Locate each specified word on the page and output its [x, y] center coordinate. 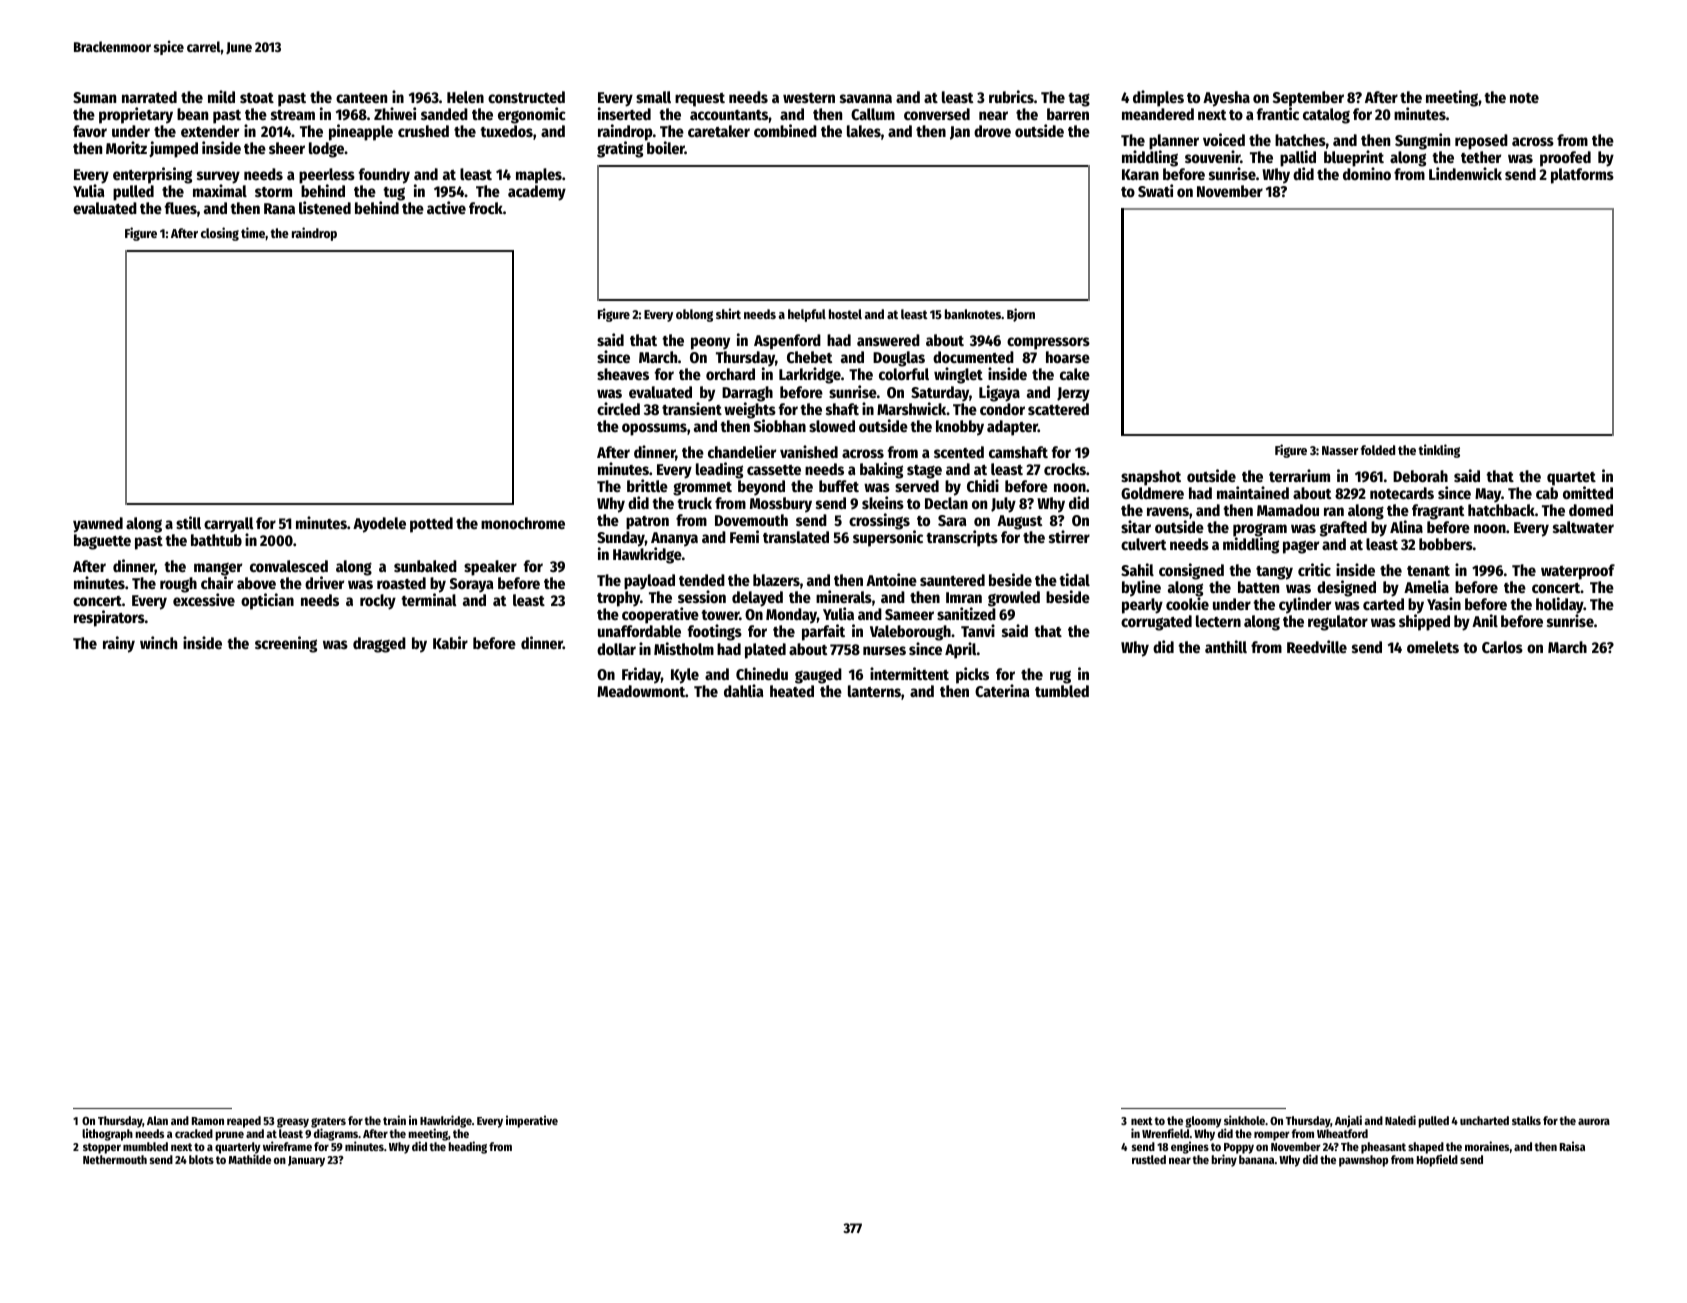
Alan [157, 1120]
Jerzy [1073, 394]
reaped [244, 1122]
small [653, 97]
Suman [94, 97]
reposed [1481, 142]
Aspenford [787, 342]
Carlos [1502, 647]
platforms [1582, 176]
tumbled [1062, 691]
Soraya [472, 585]
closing [220, 234]
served [917, 486]
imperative [532, 1121]
